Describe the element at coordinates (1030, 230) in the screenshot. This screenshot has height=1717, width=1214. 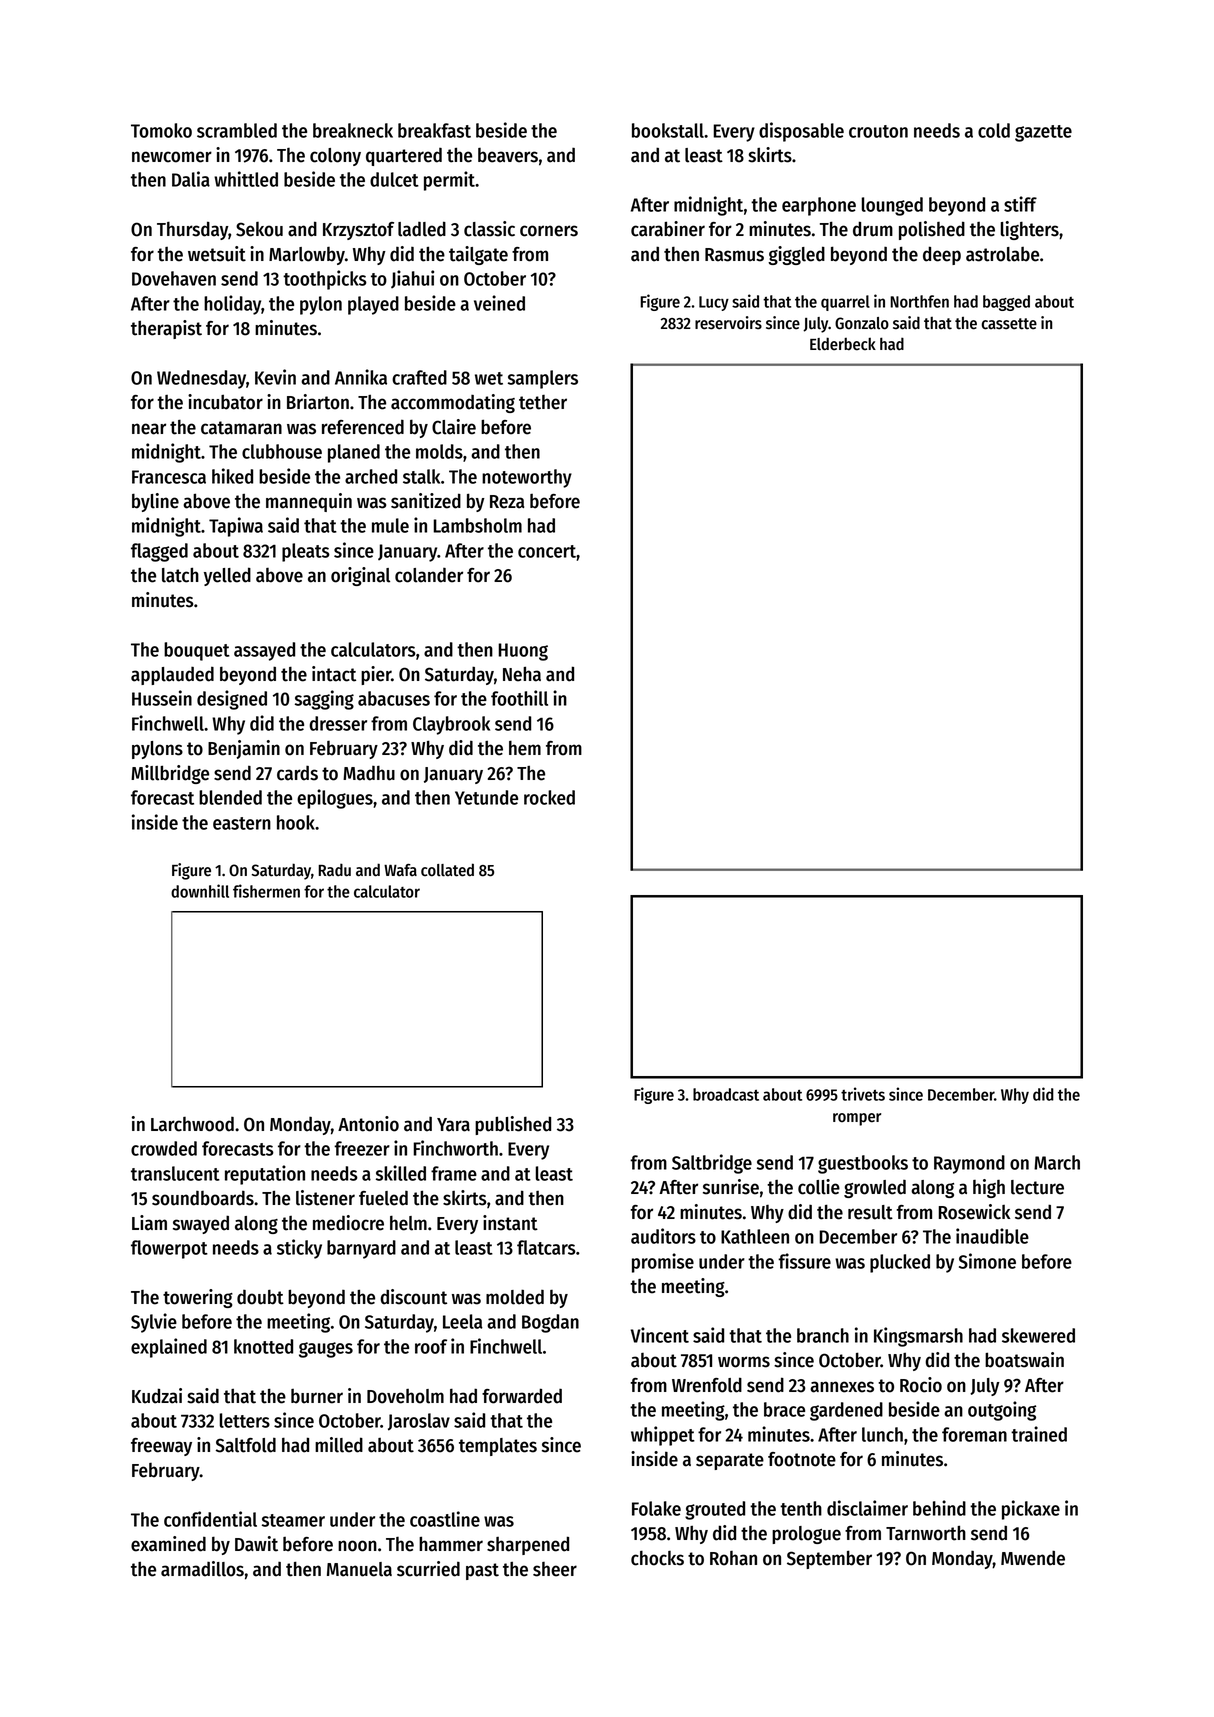
I see `lighters` at that location.
